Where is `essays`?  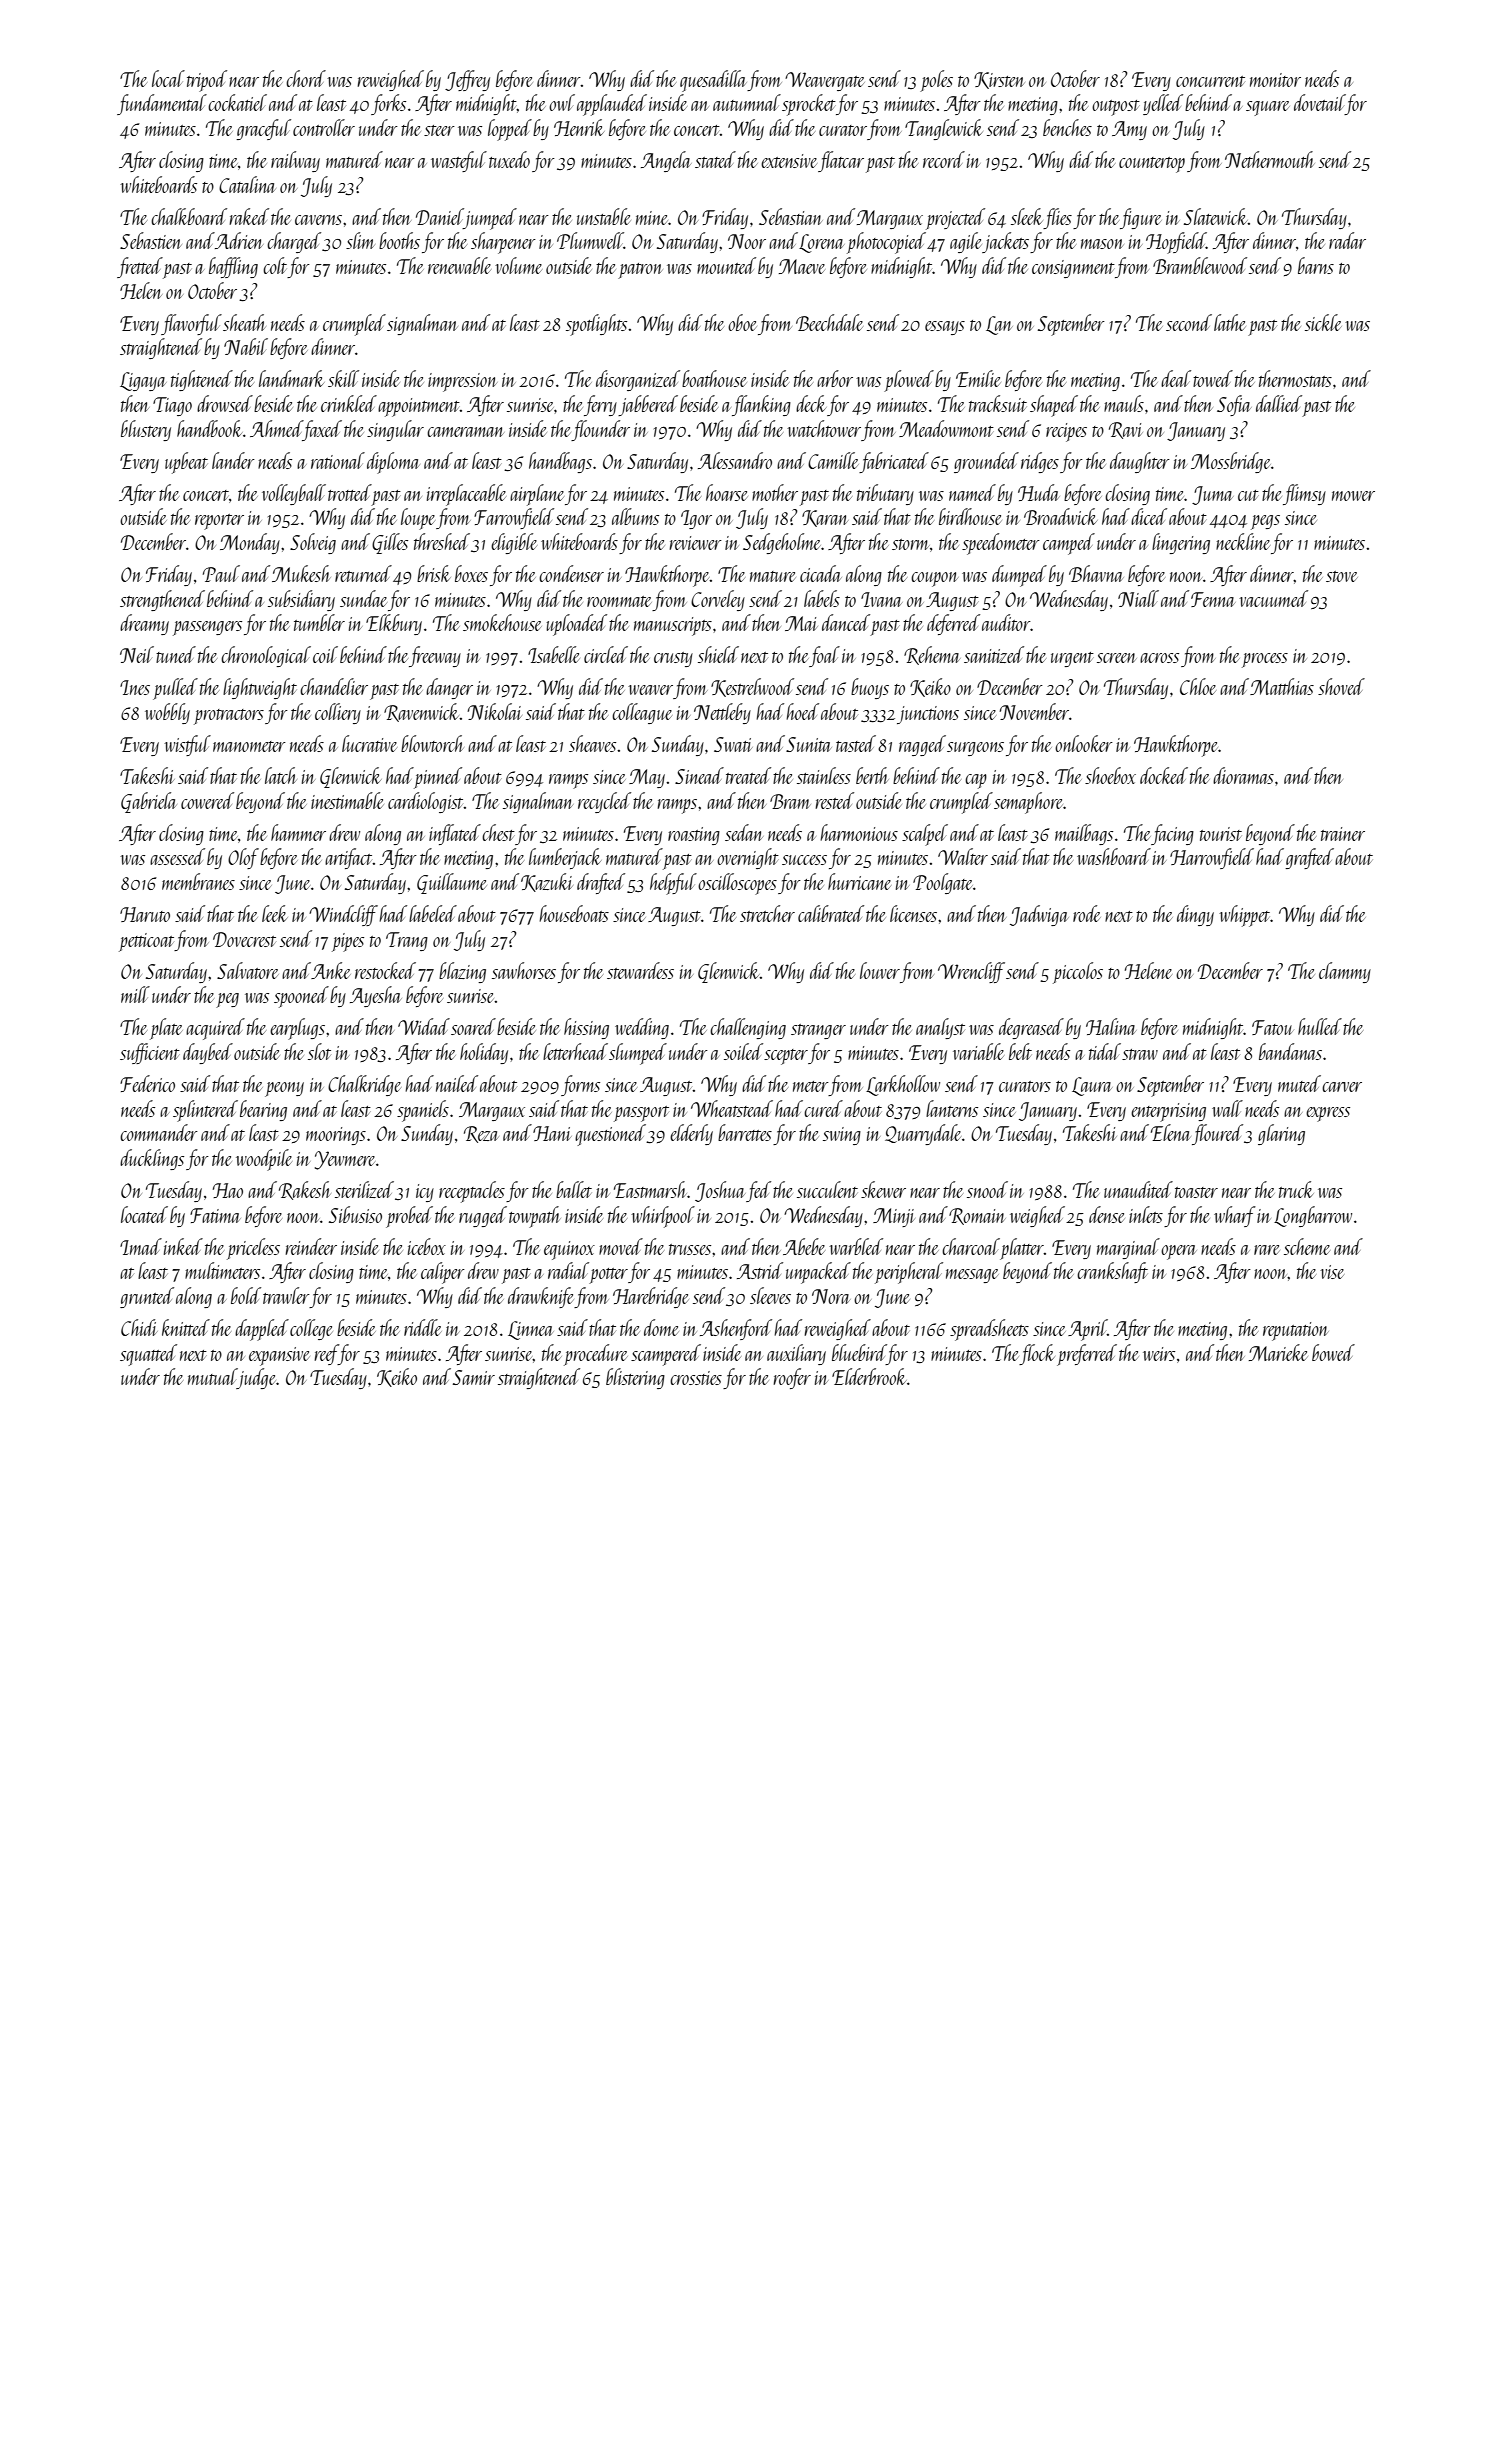 essays is located at coordinates (945, 328).
